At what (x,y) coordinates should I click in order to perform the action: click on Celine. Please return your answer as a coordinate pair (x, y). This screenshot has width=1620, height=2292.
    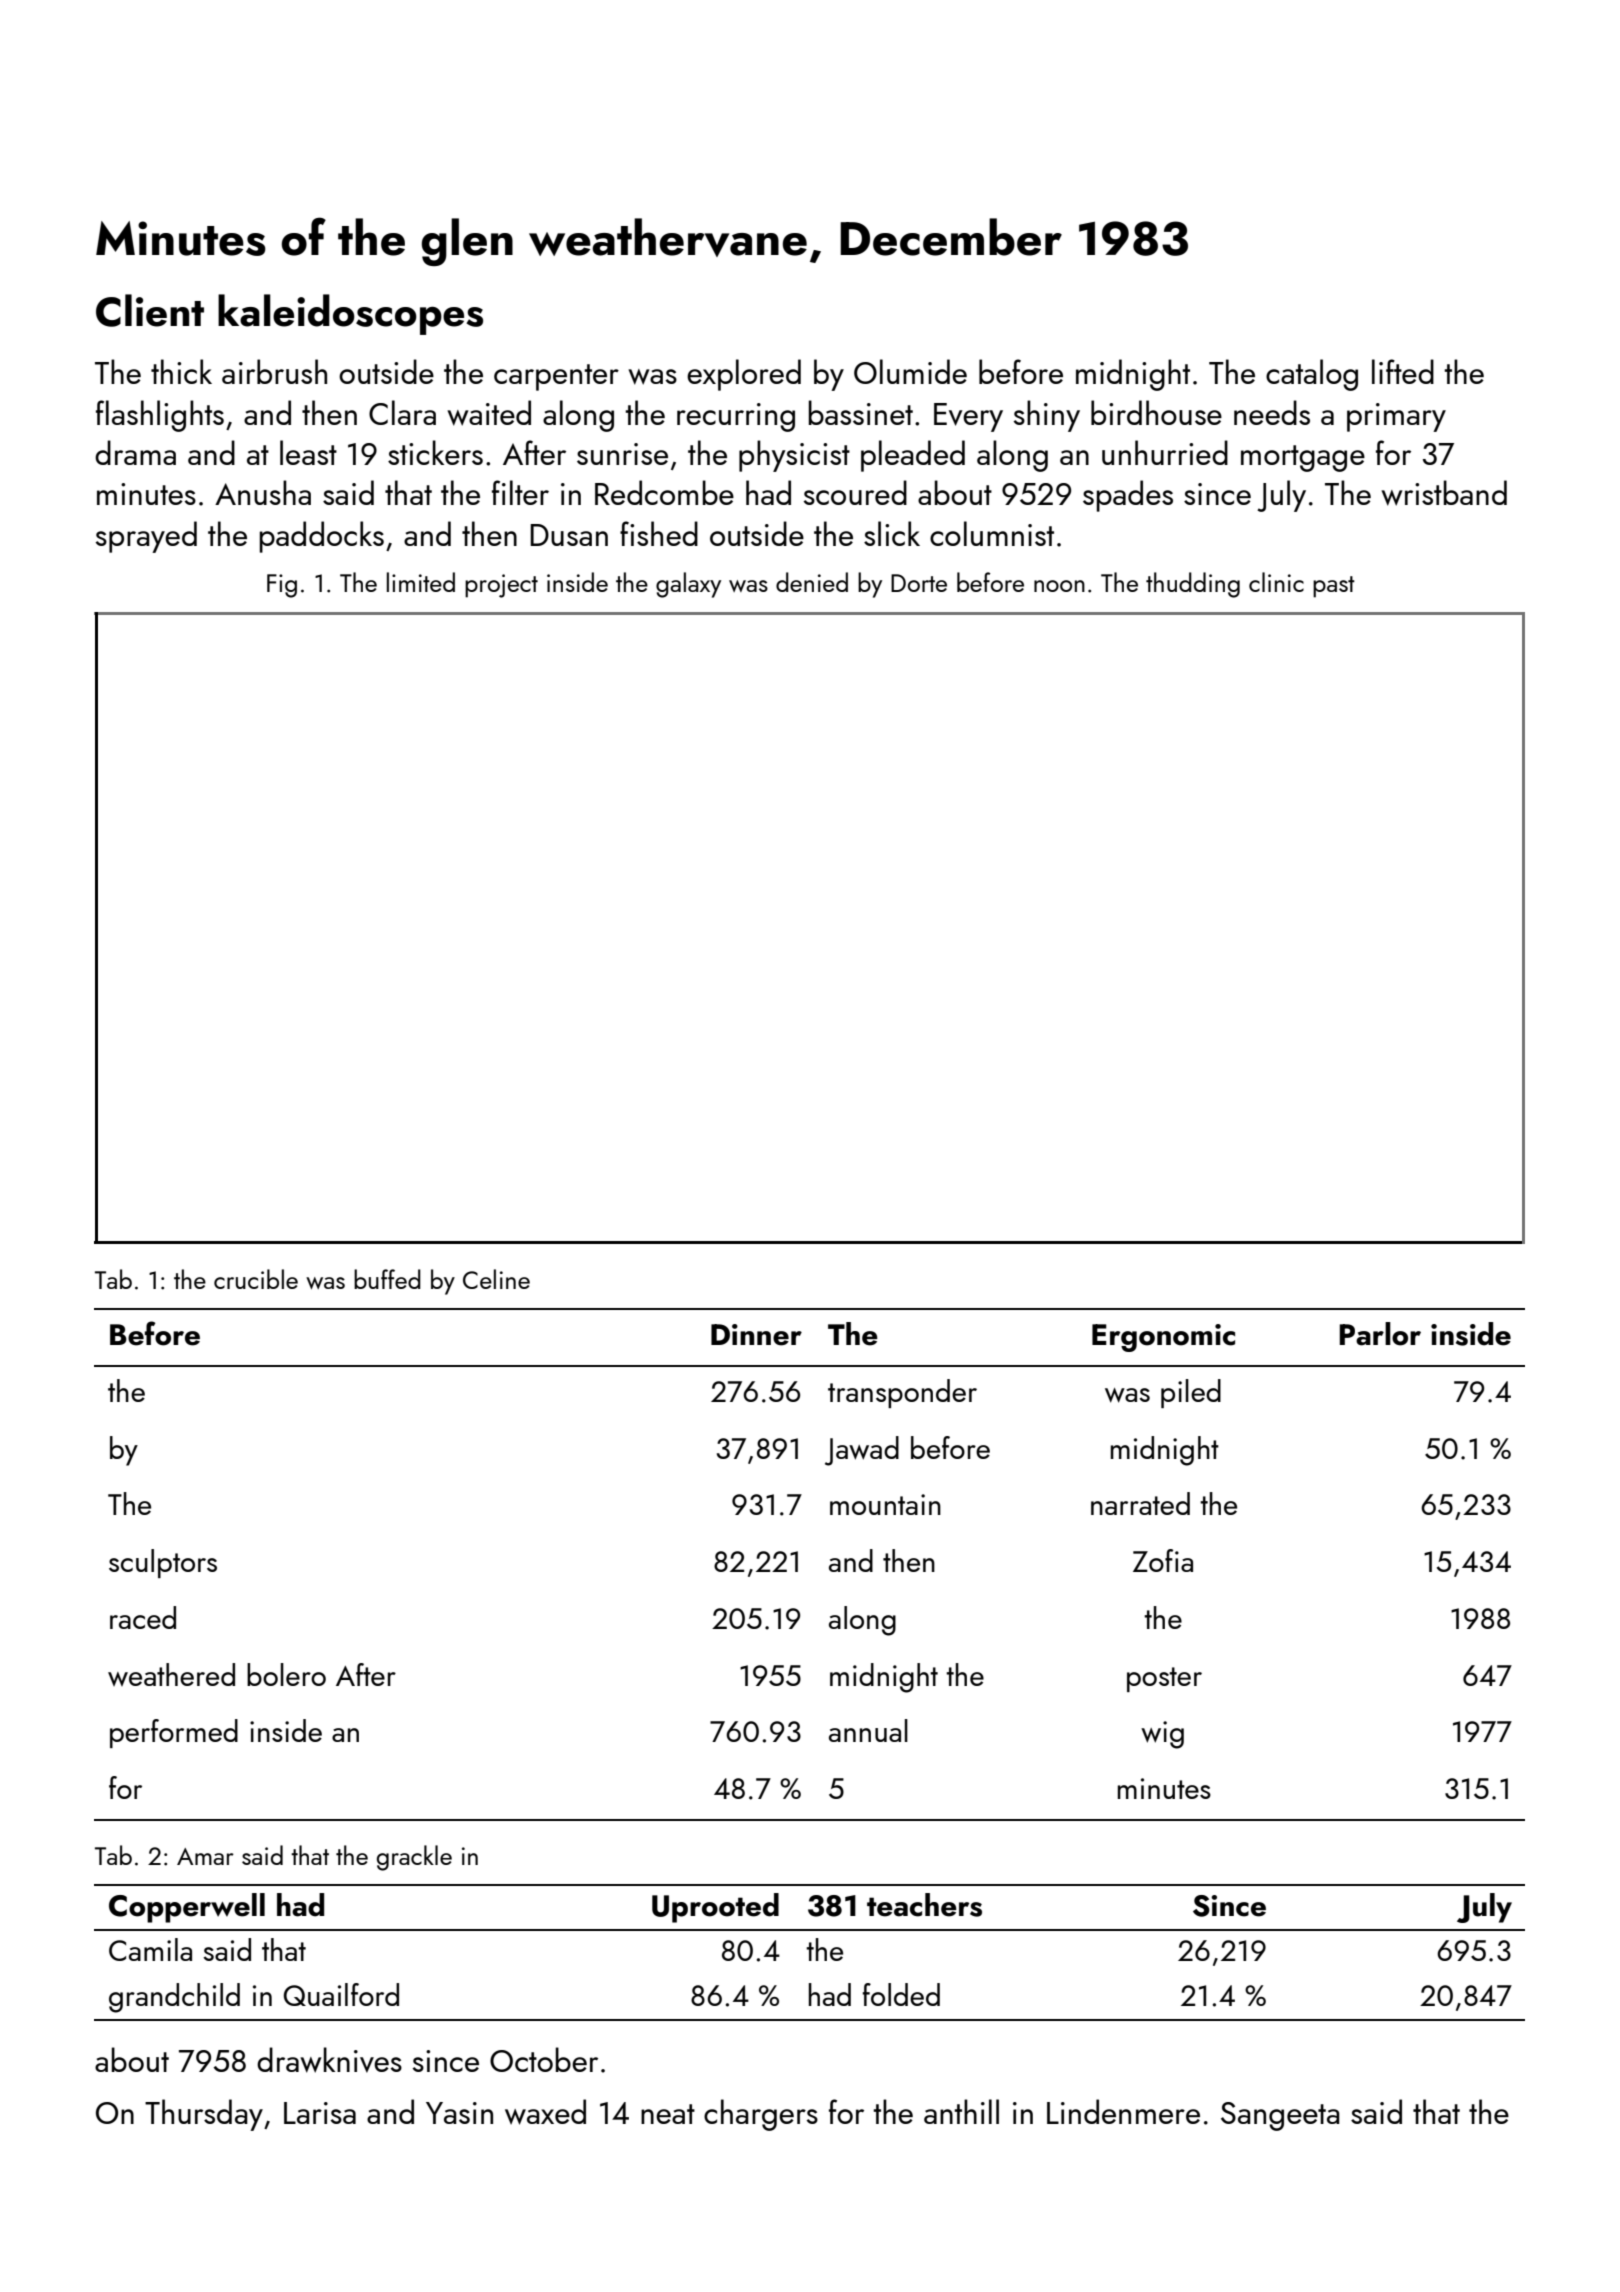
    Looking at the image, I should click on (496, 1279).
